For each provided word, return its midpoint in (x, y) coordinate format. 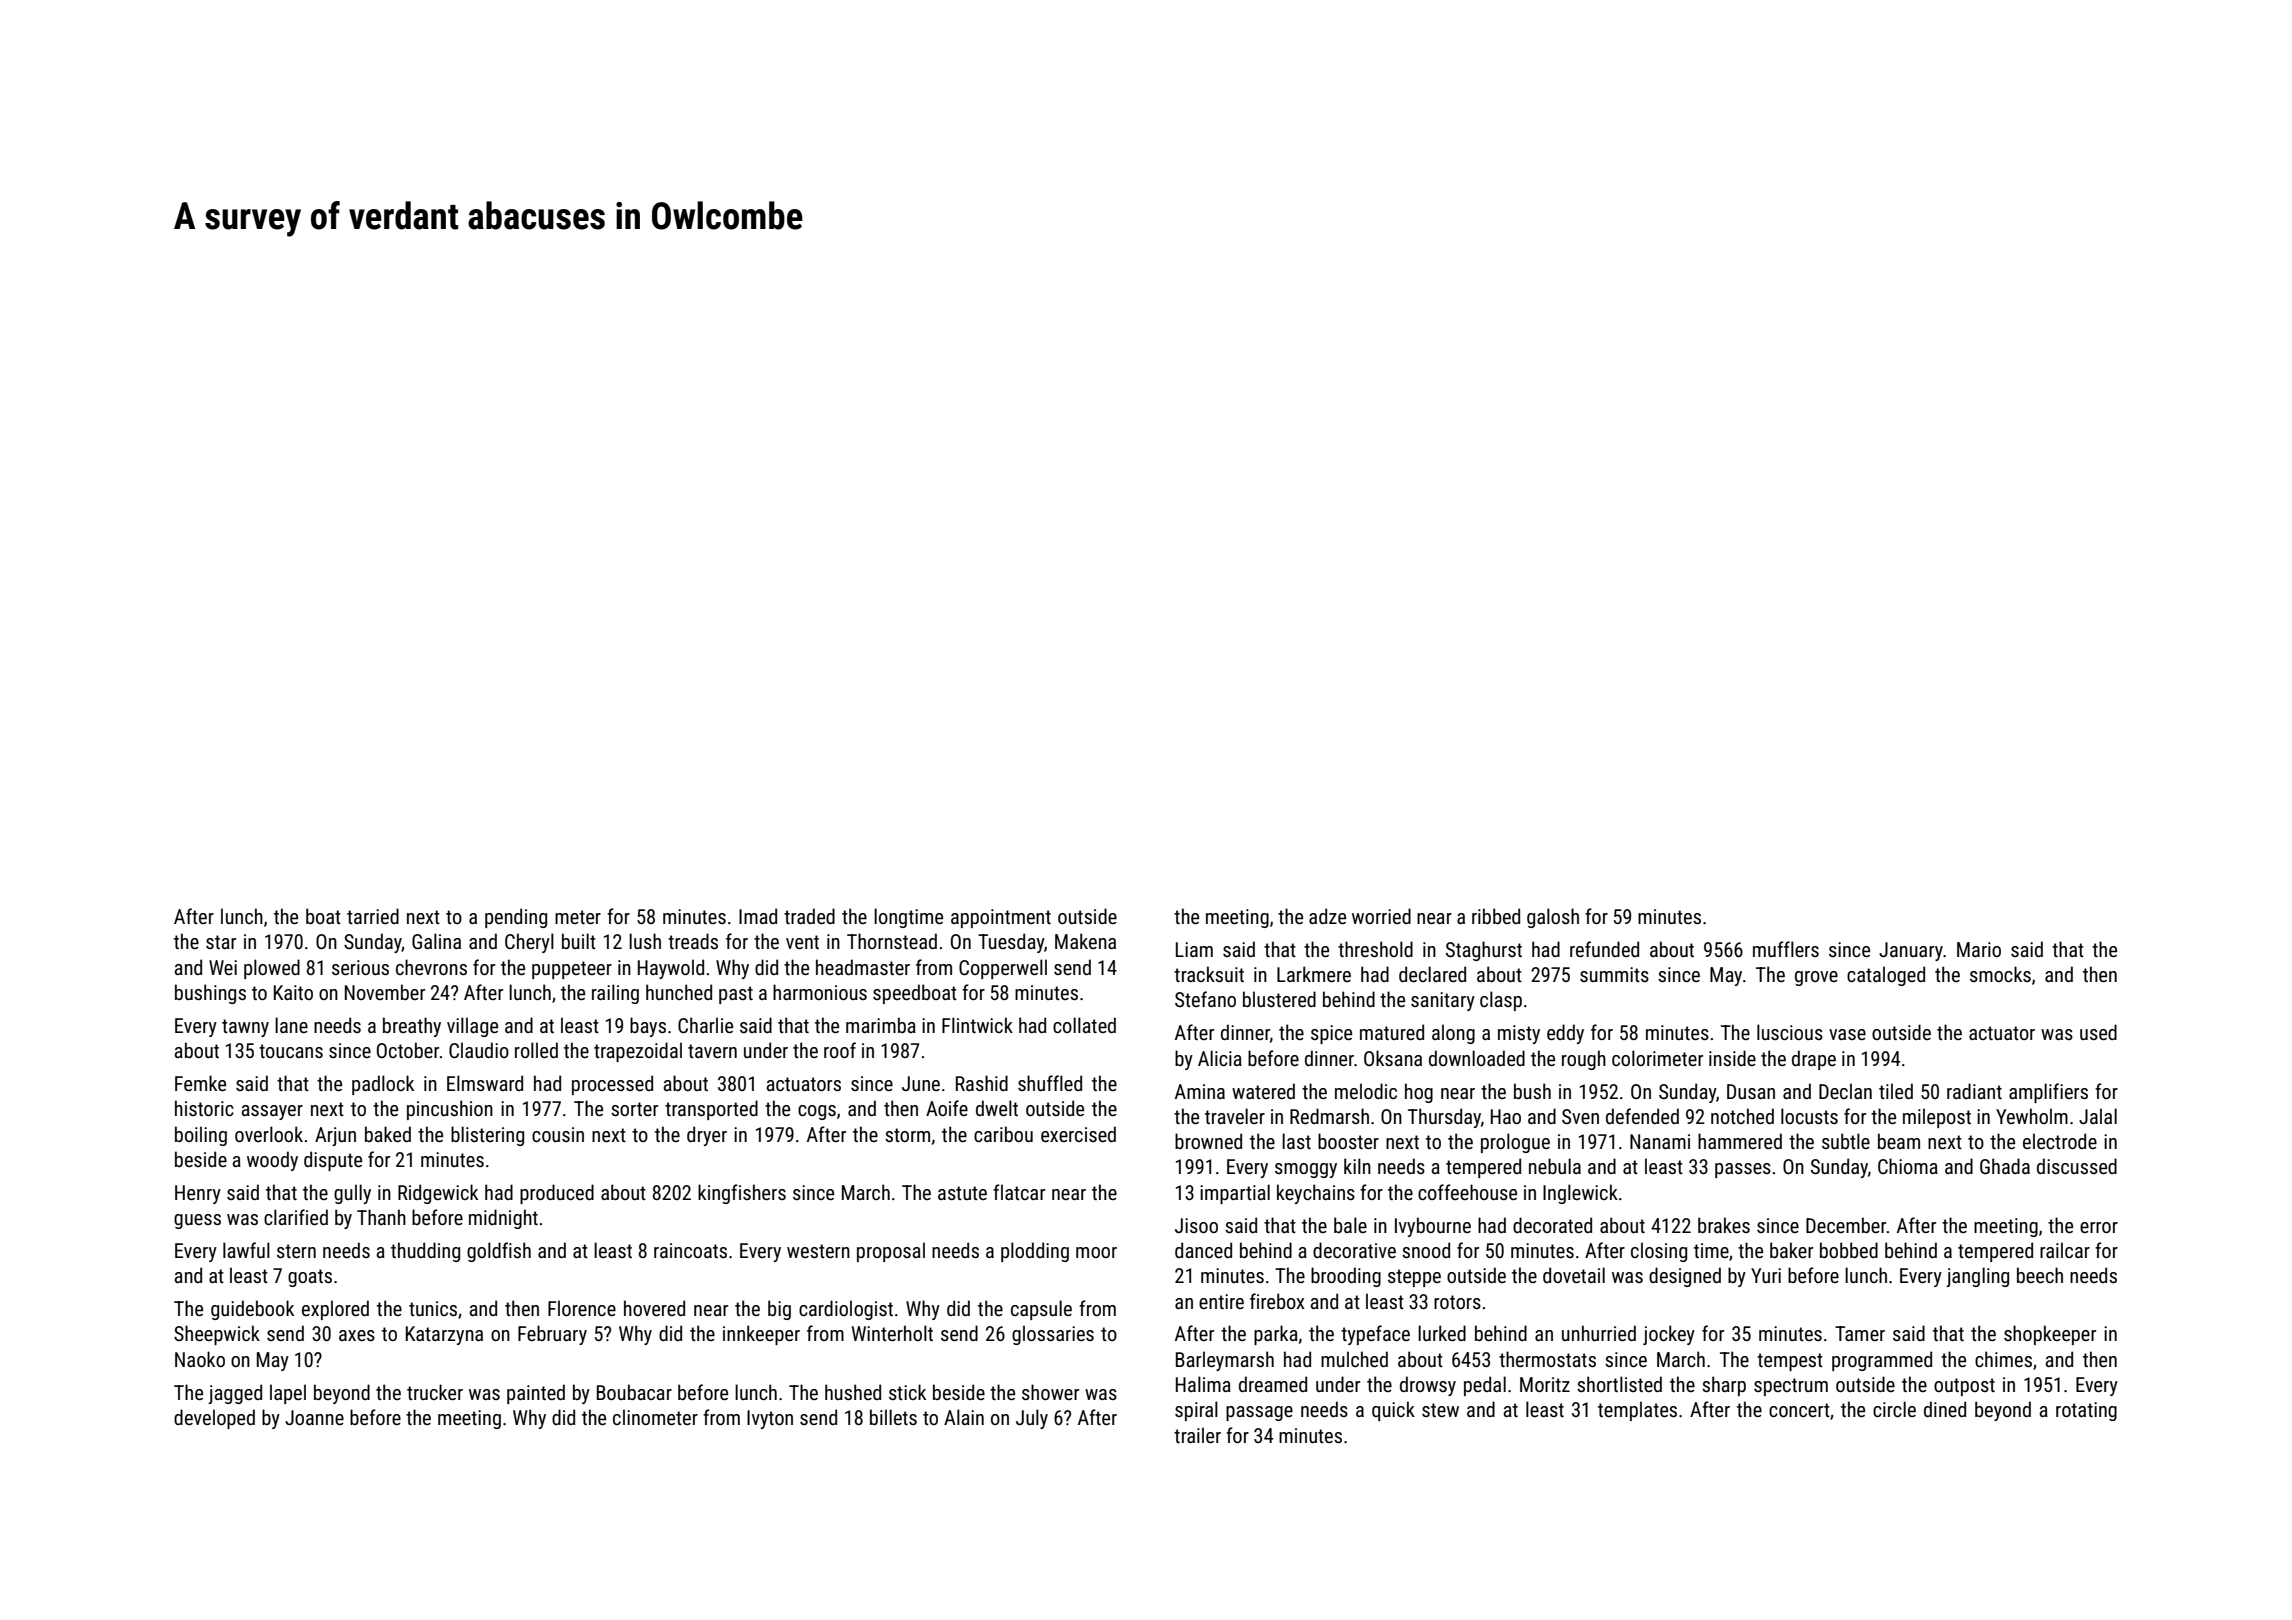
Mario (1979, 949)
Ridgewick (438, 1194)
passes (1743, 1170)
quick (1393, 1411)
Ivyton (770, 1419)
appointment (1001, 918)
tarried (373, 916)
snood (1426, 1250)
